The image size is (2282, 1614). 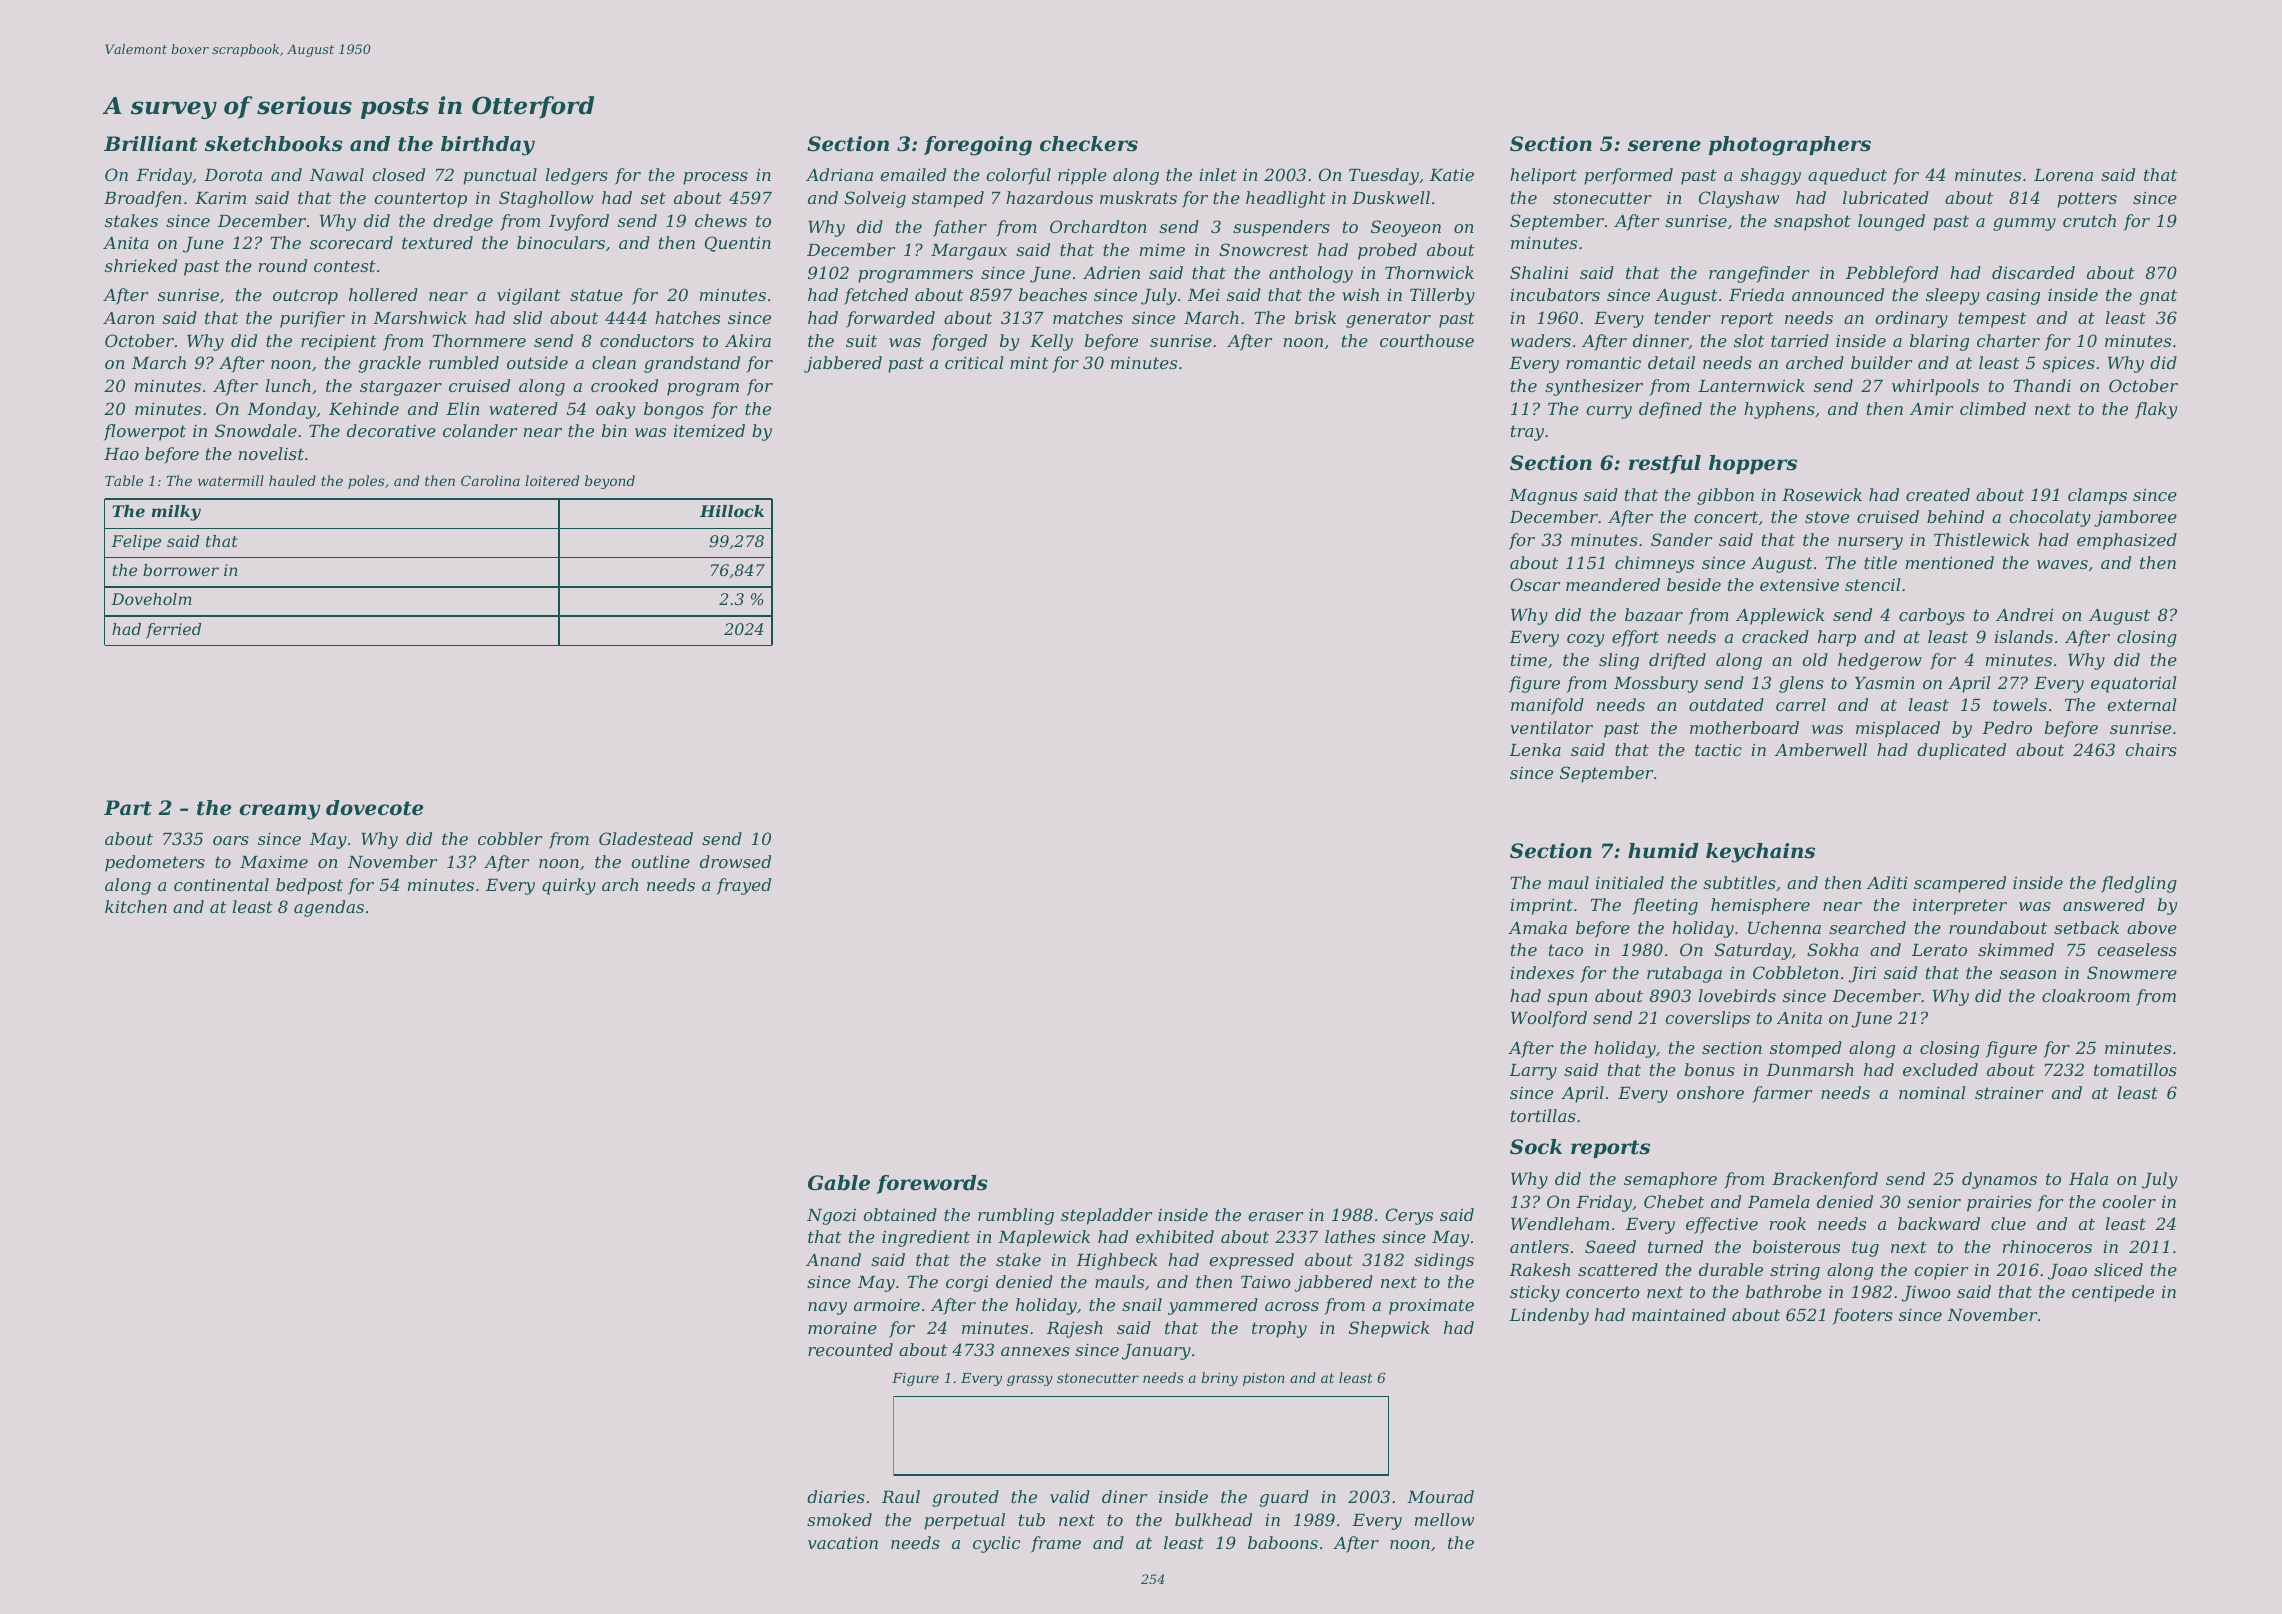 I want to click on dovecote, so click(x=374, y=808).
